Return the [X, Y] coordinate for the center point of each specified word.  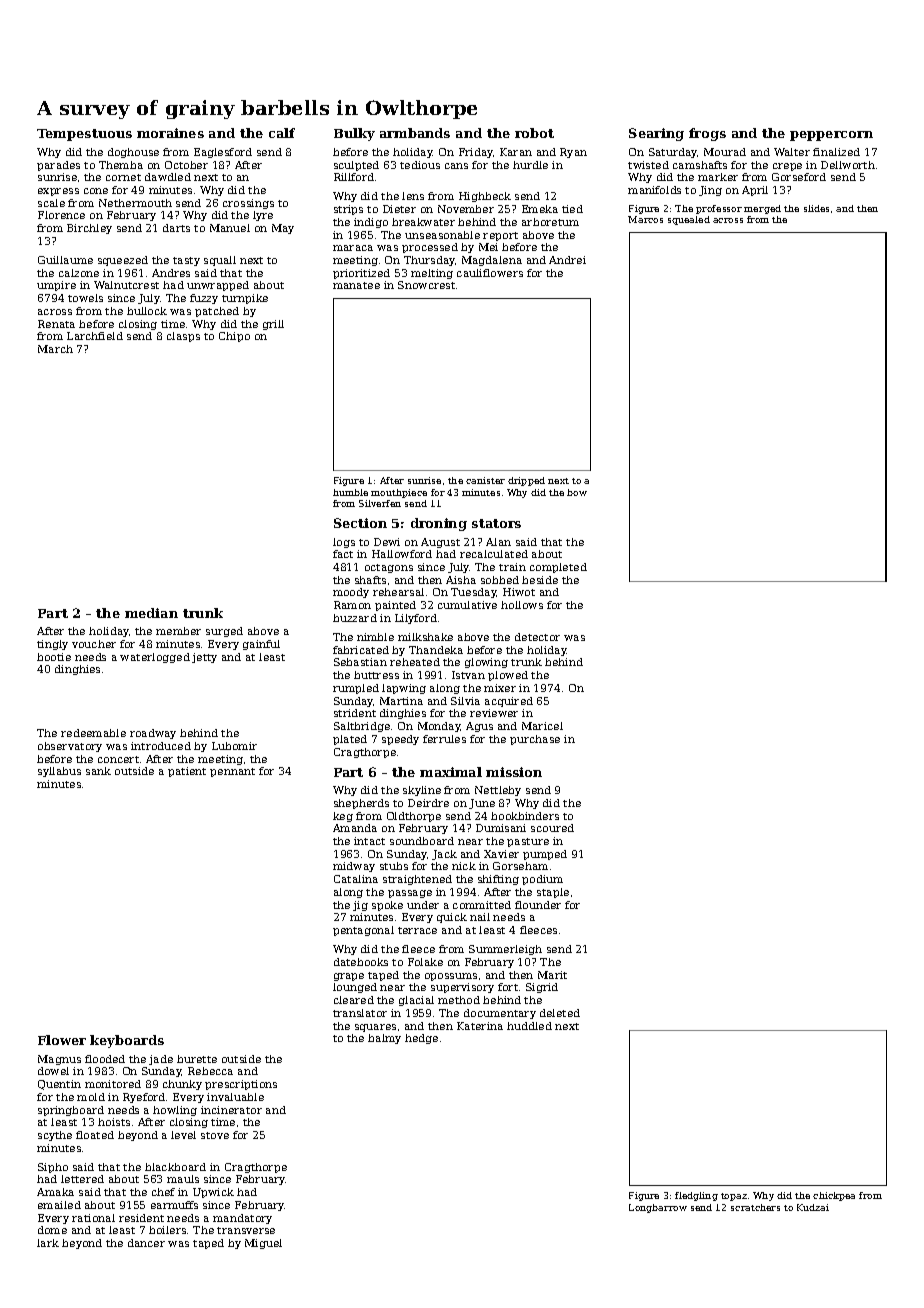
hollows [522, 605]
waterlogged [155, 658]
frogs [707, 134]
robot [534, 133]
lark [48, 1243]
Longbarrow [658, 1208]
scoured [552, 828]
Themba [121, 165]
